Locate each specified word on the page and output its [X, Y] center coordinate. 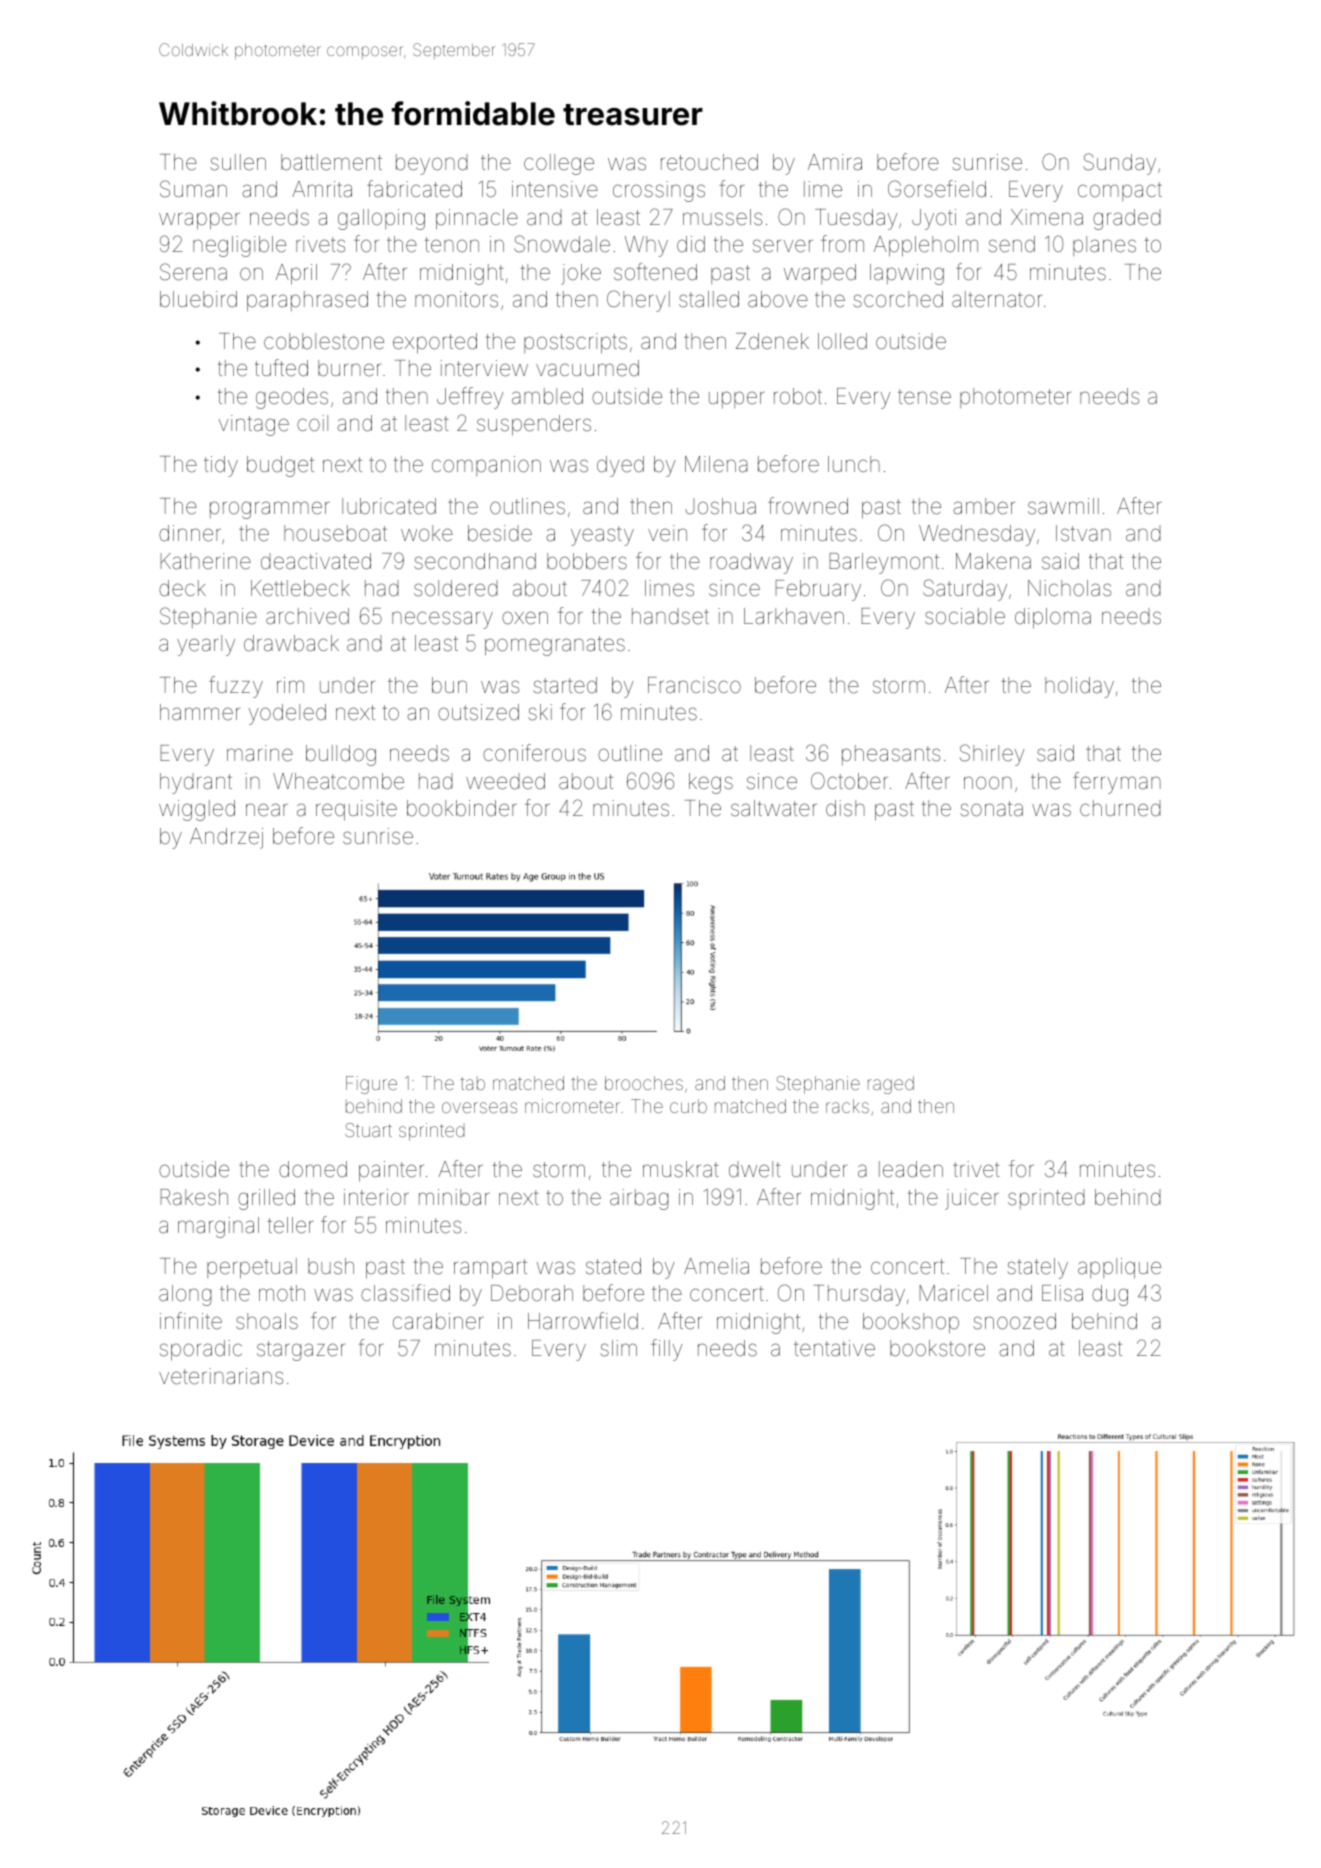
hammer [200, 712]
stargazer [301, 1351]
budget [280, 466]
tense [924, 397]
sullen [238, 162]
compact [1120, 191]
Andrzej [226, 838]
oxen [525, 617]
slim [618, 1348]
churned [1120, 808]
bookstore [937, 1348]
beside [500, 533]
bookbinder [462, 808]
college [559, 164]
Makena [993, 561]
